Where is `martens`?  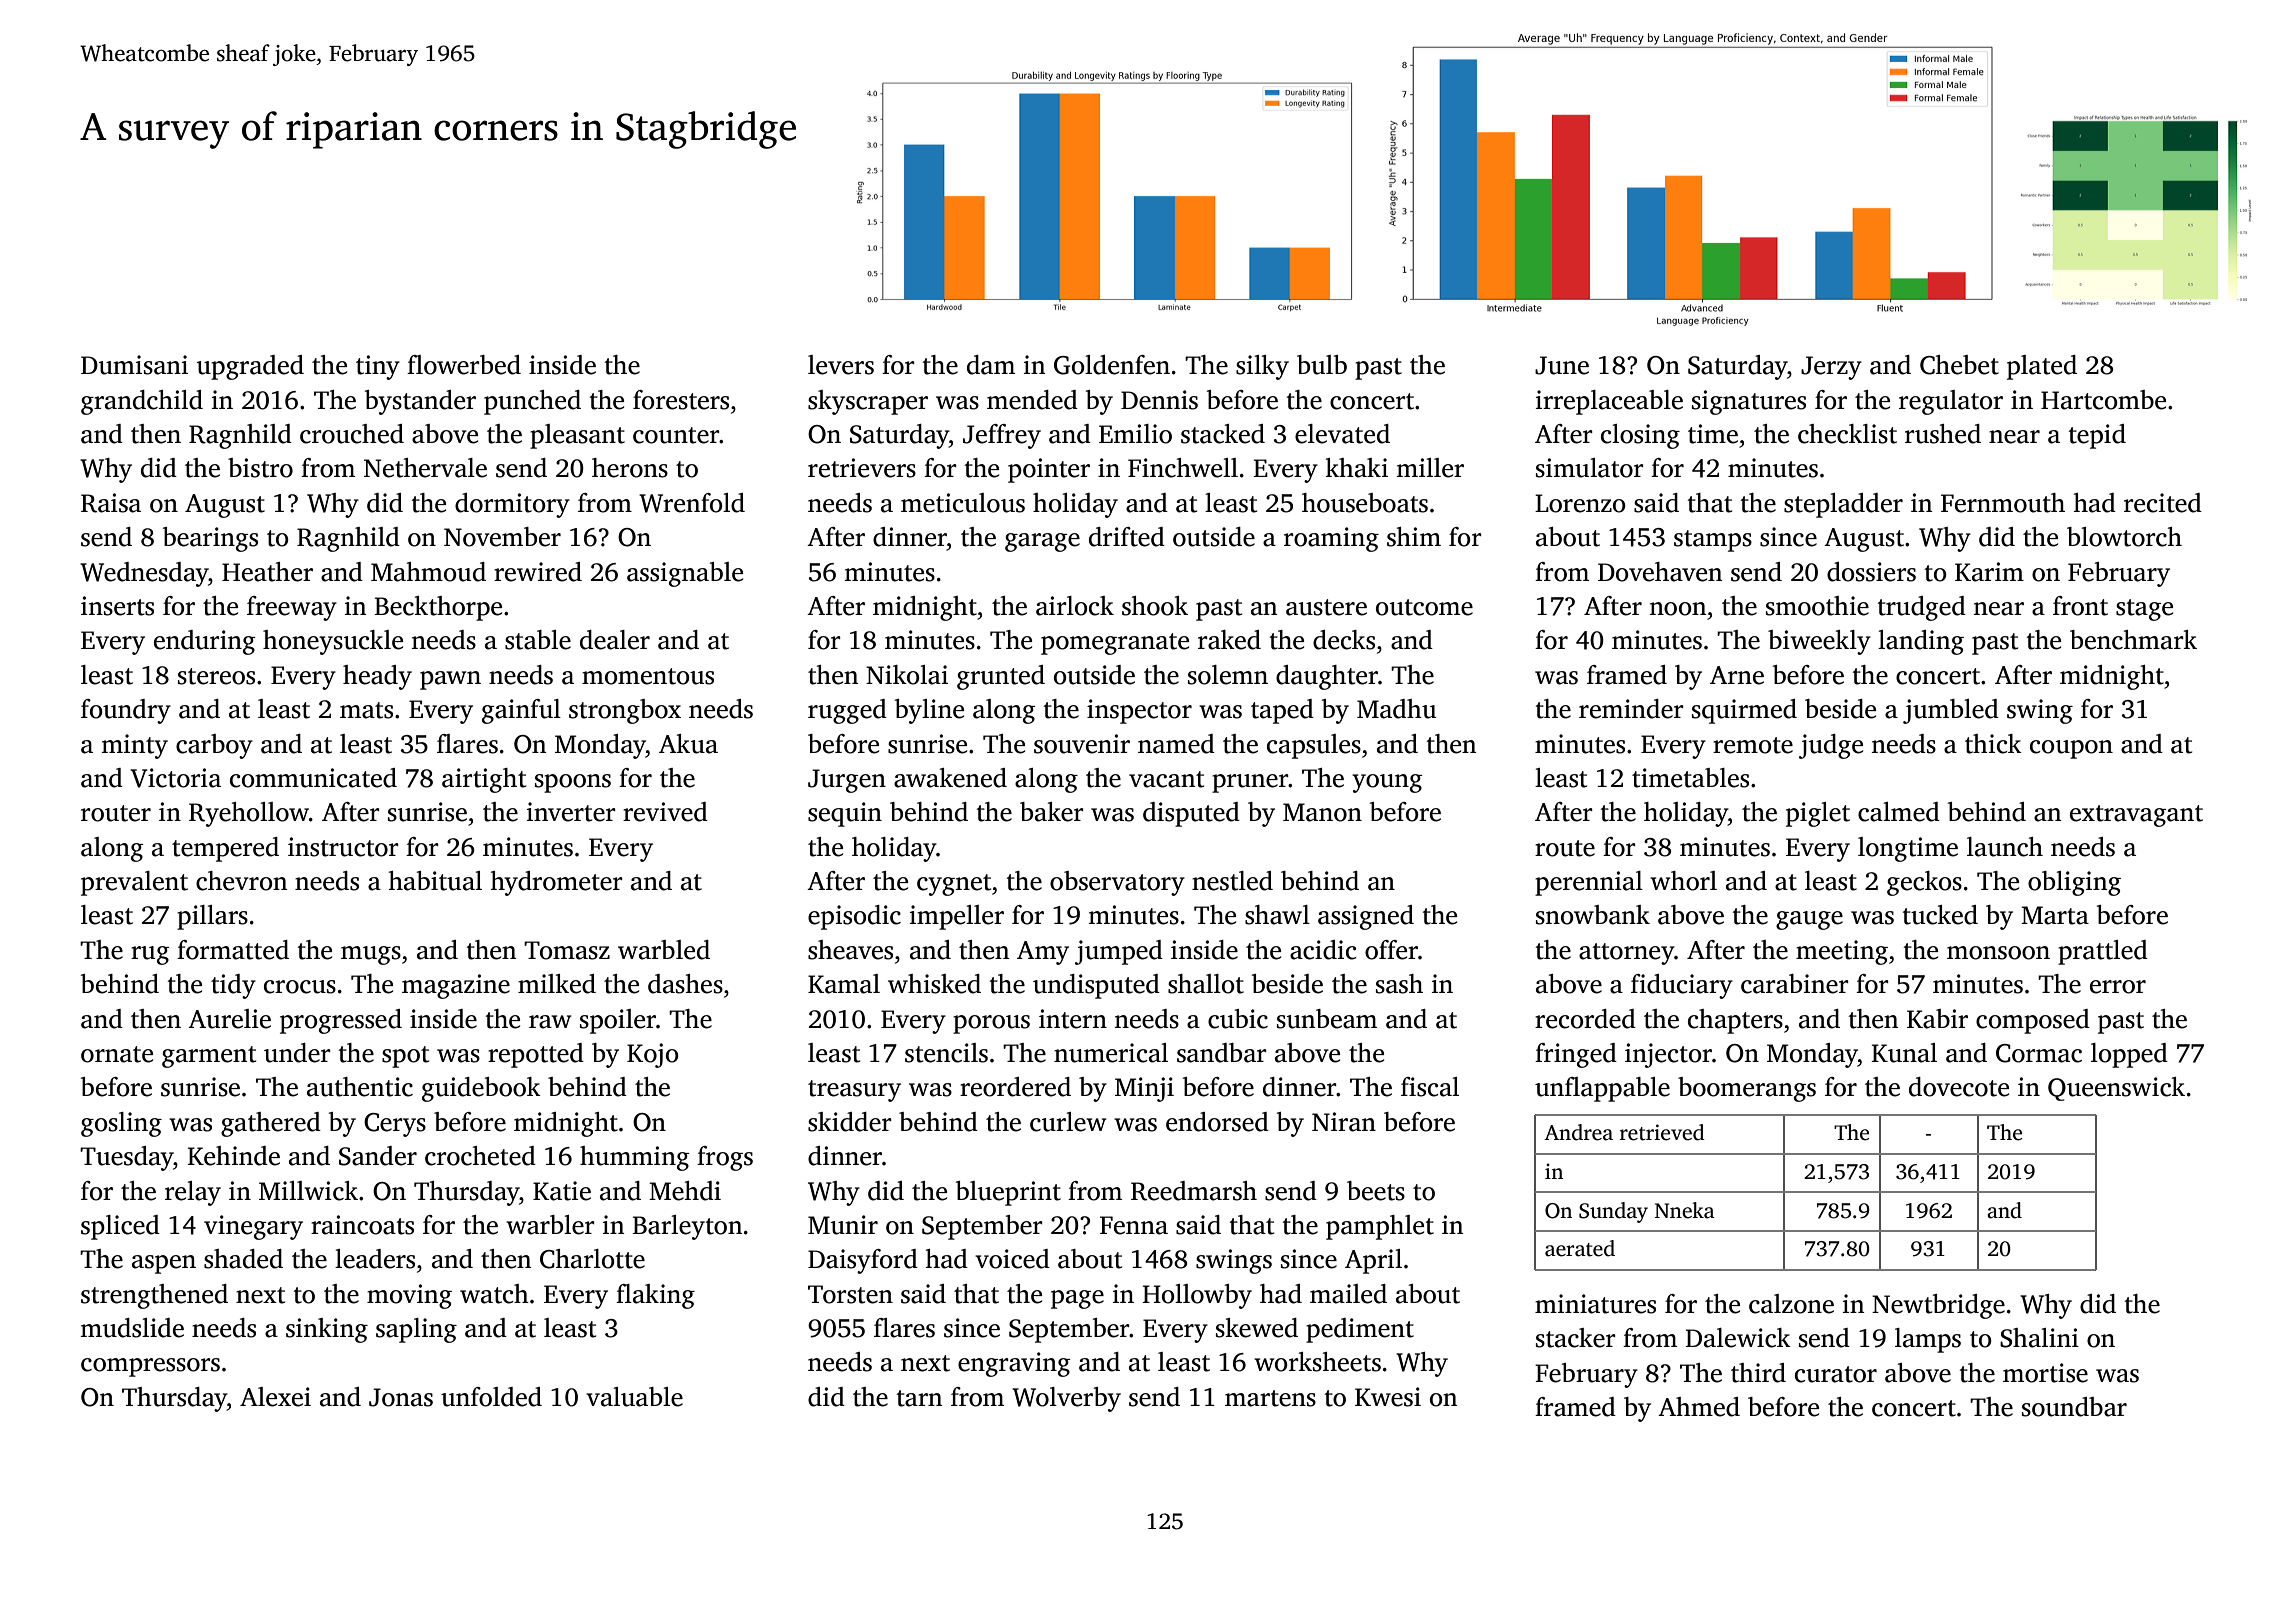
martens is located at coordinates (1270, 1398).
